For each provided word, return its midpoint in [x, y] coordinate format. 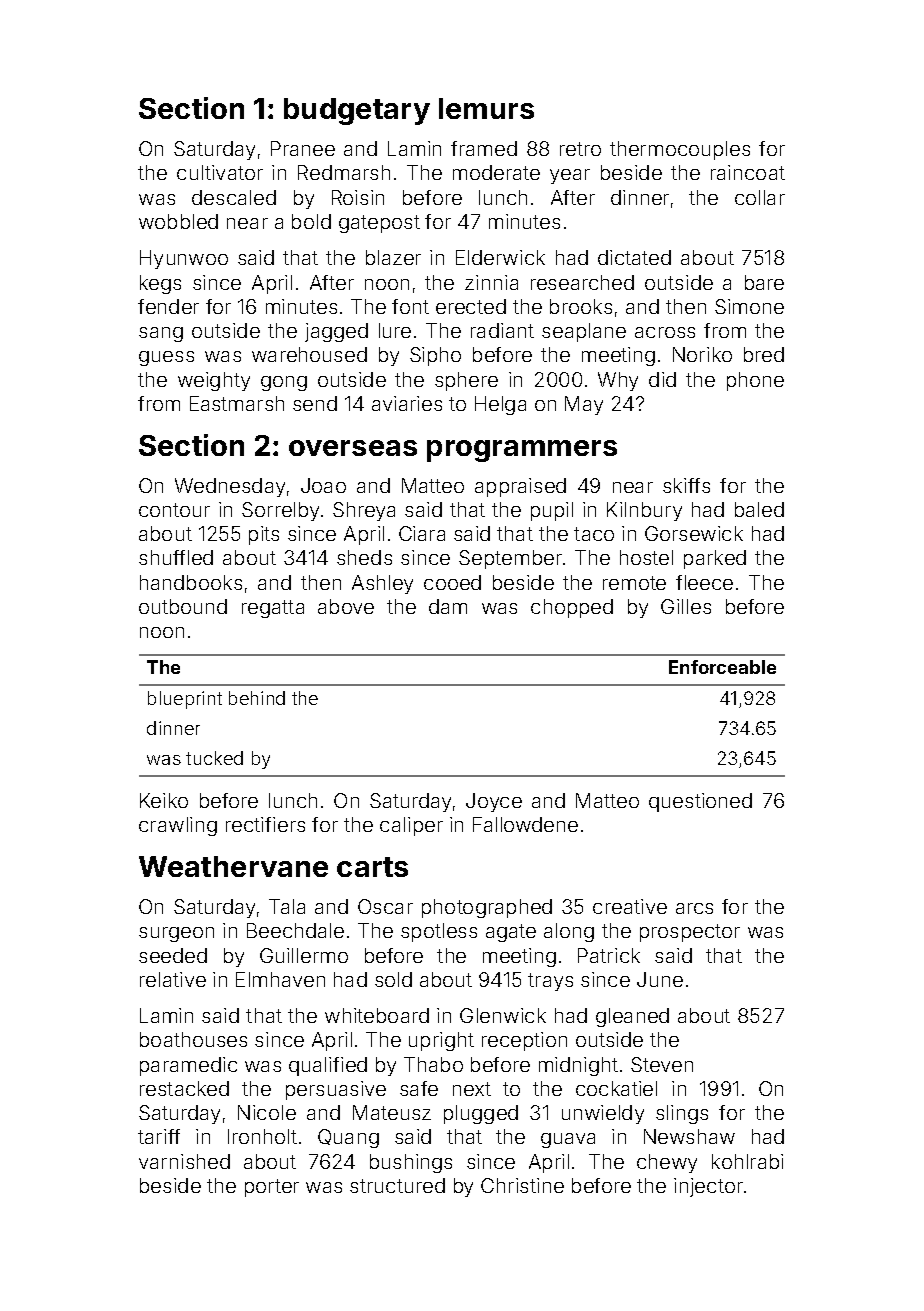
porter [272, 1188]
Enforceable [722, 667]
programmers [522, 451]
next [472, 1089]
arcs [694, 908]
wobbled [178, 221]
